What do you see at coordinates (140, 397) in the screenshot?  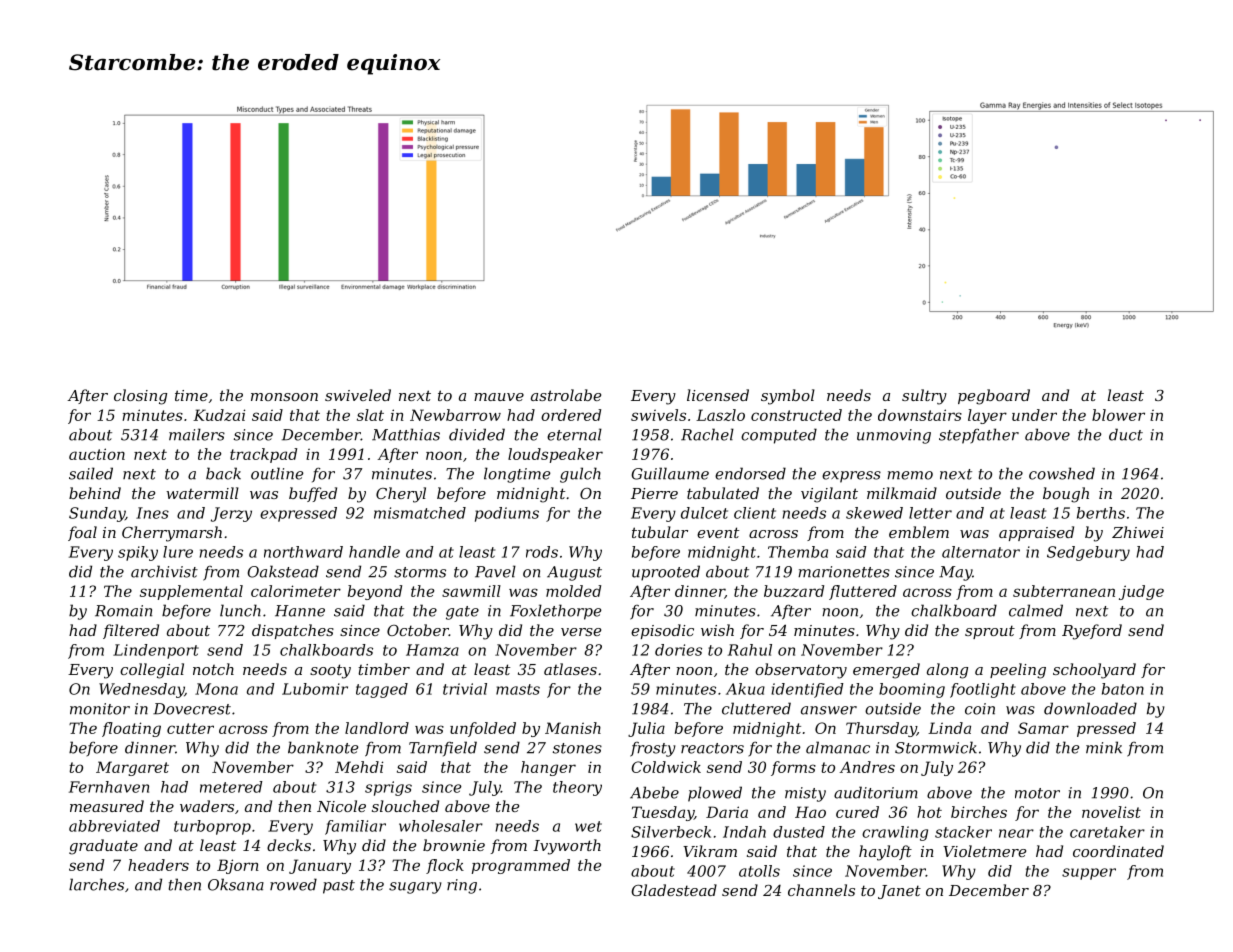 I see `closing` at bounding box center [140, 397].
